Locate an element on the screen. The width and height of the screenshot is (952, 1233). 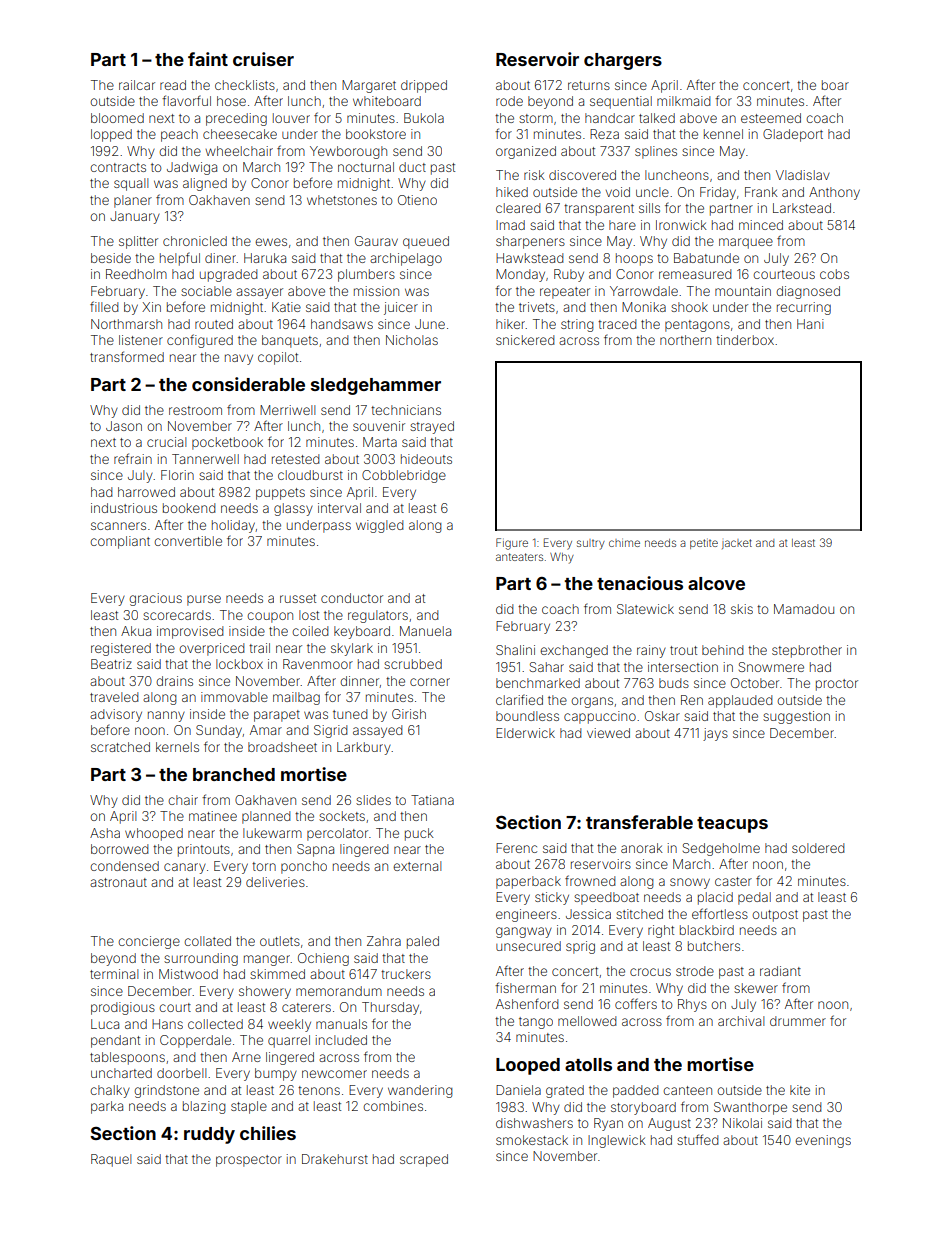
alcove is located at coordinates (716, 583).
